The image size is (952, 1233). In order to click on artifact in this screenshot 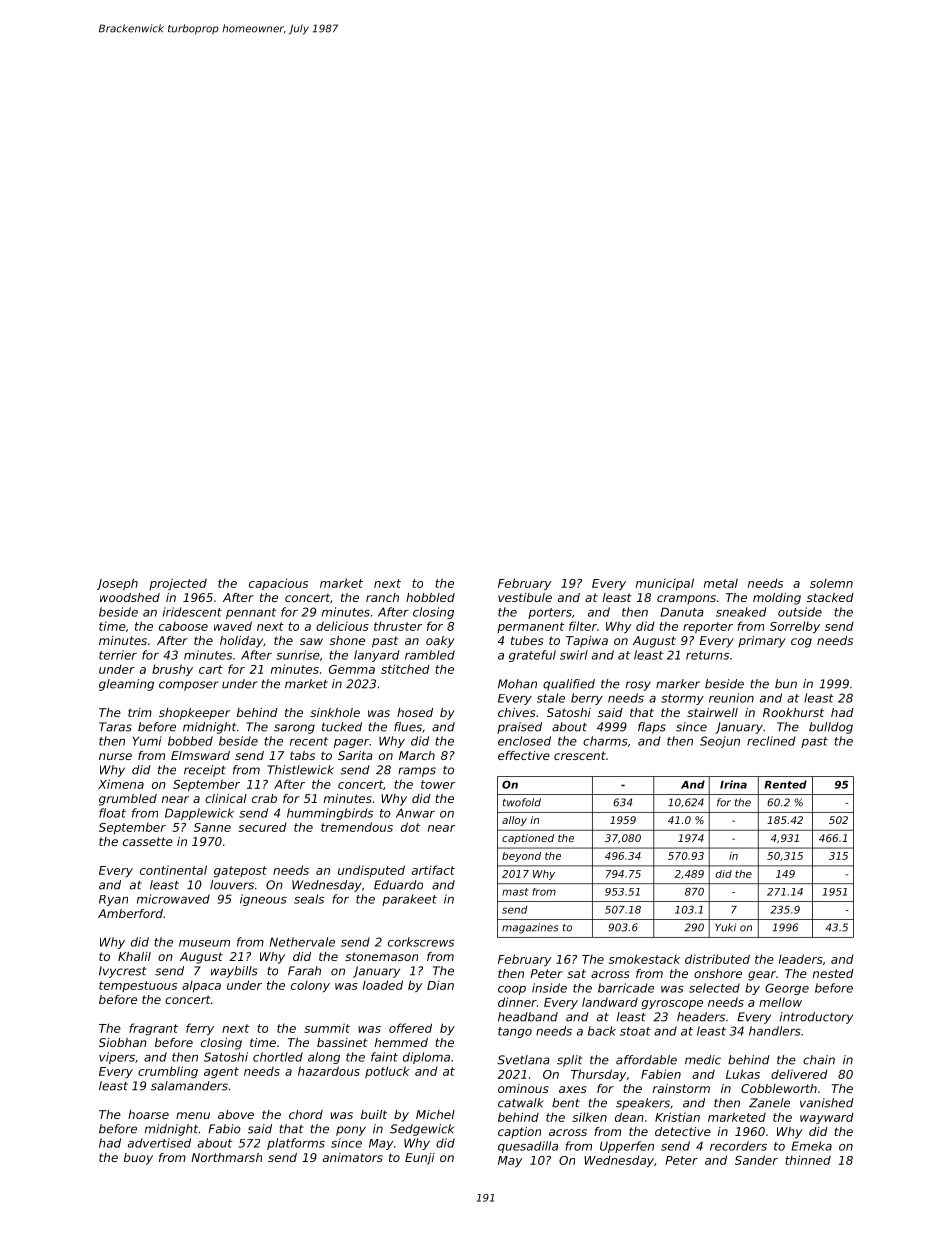, I will do `click(433, 870)`.
